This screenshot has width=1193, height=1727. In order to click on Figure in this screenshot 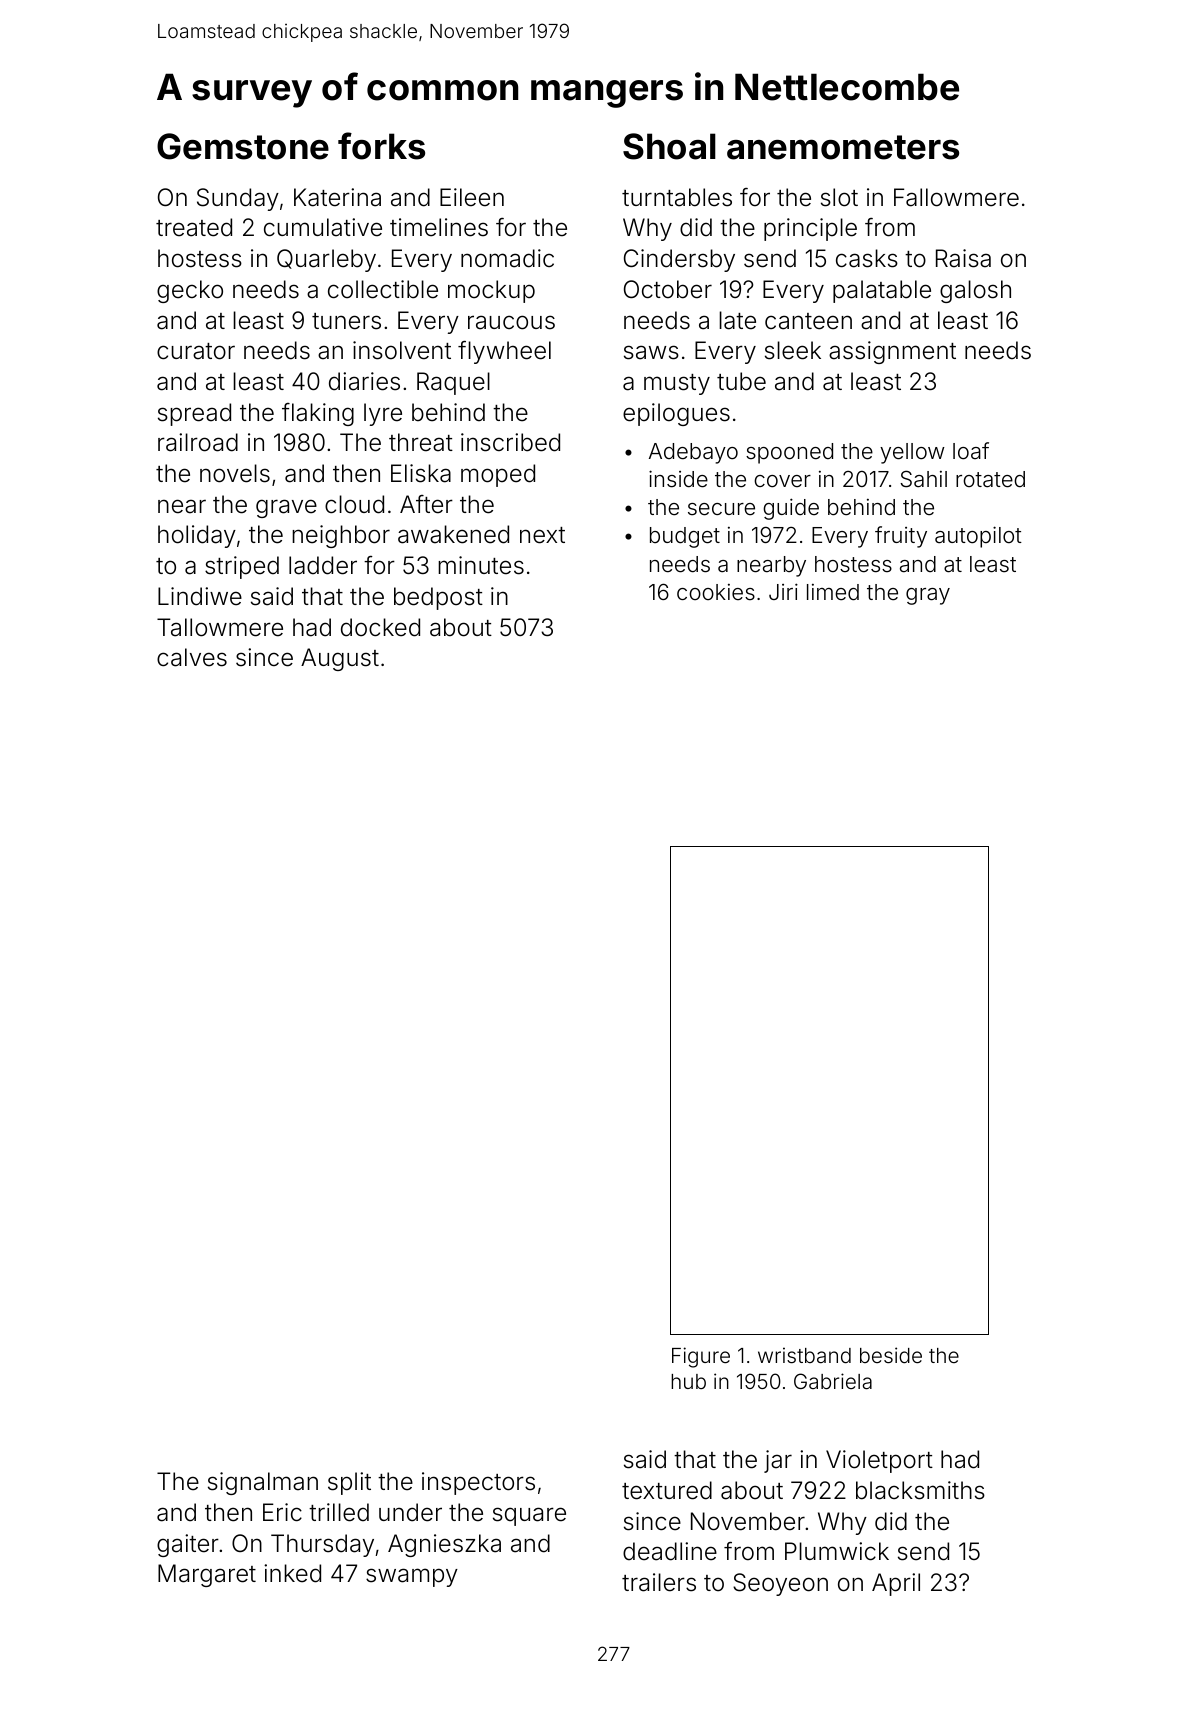, I will do `click(701, 1357)`.
